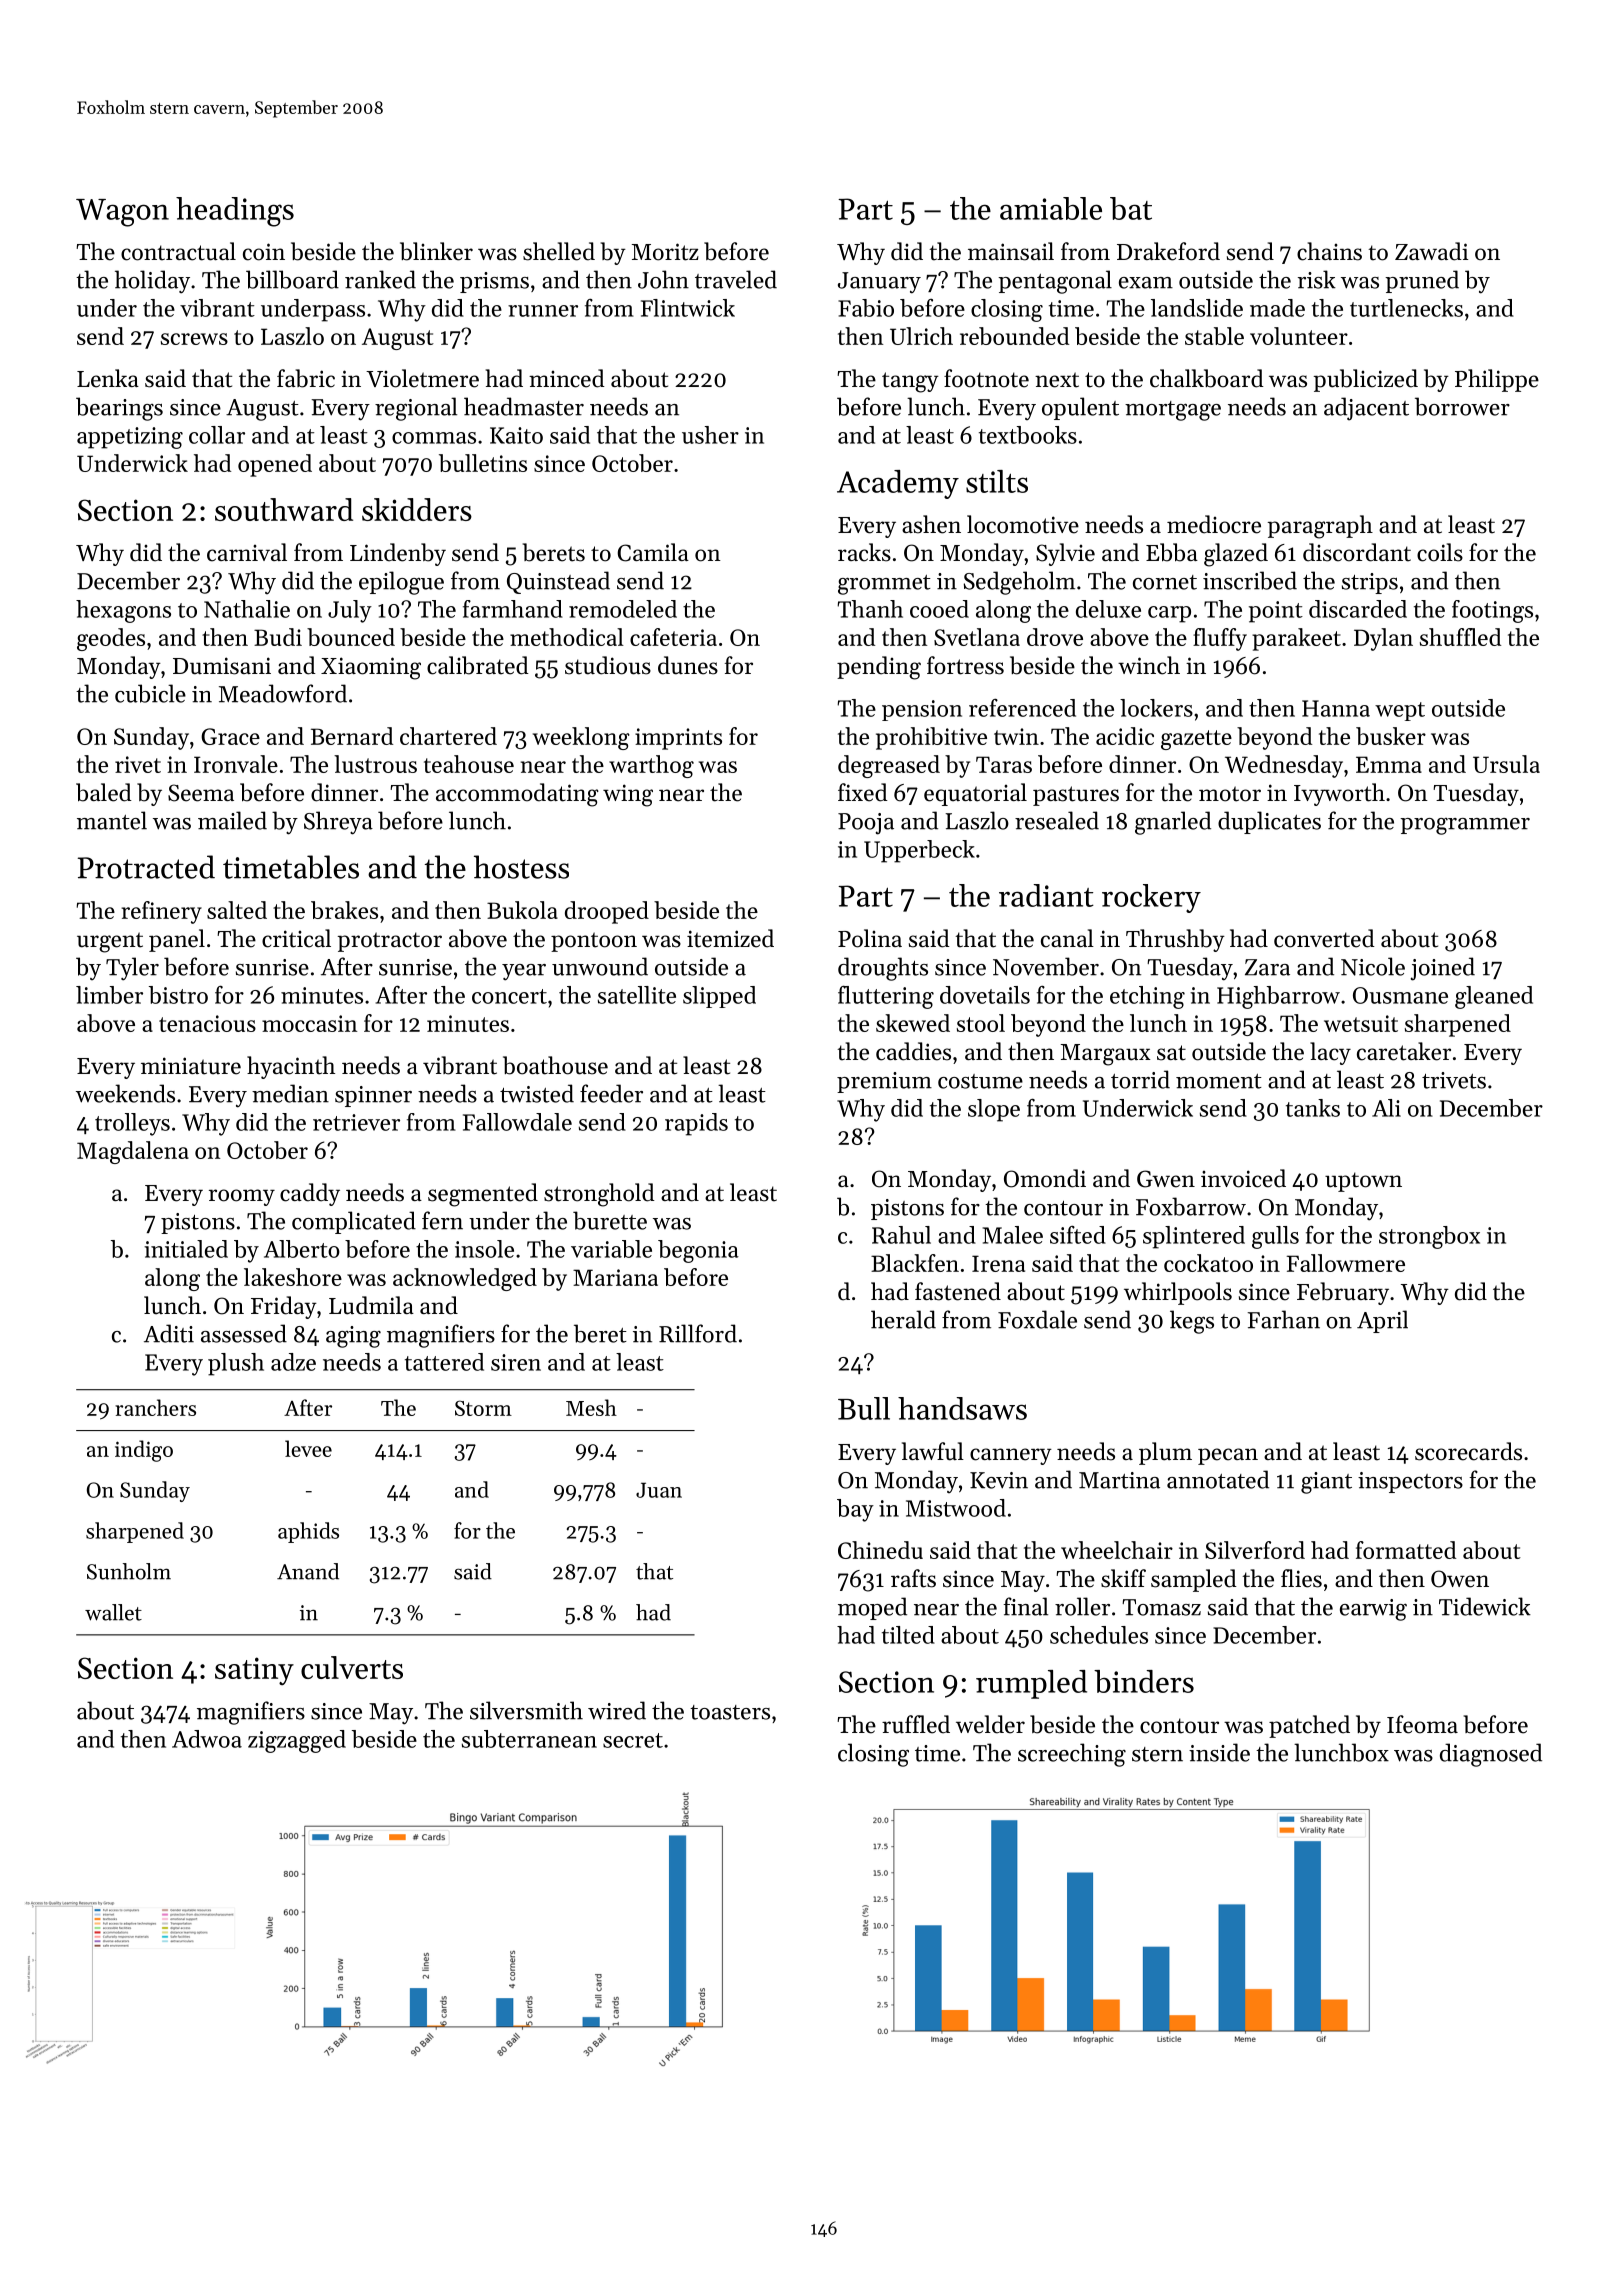 The width and height of the page is (1620, 2292). Describe the element at coordinates (354, 1222) in the page. I see `complicated` at that location.
